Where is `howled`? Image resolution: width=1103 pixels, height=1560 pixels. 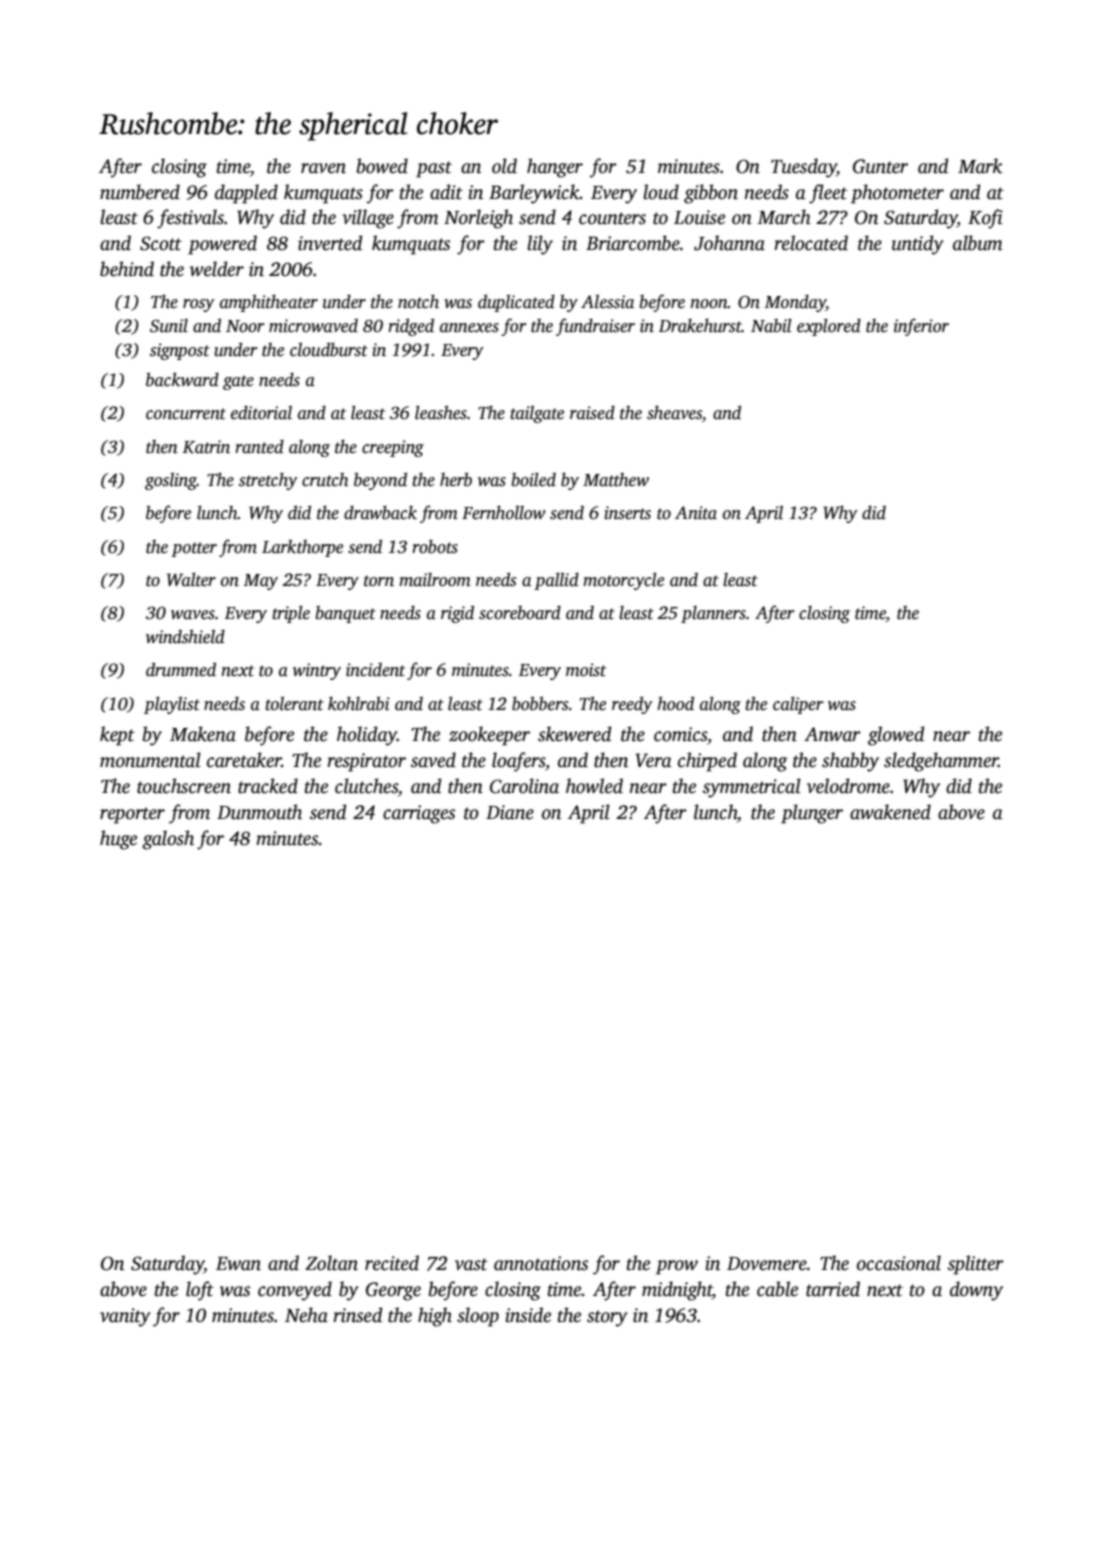 howled is located at coordinates (594, 786).
